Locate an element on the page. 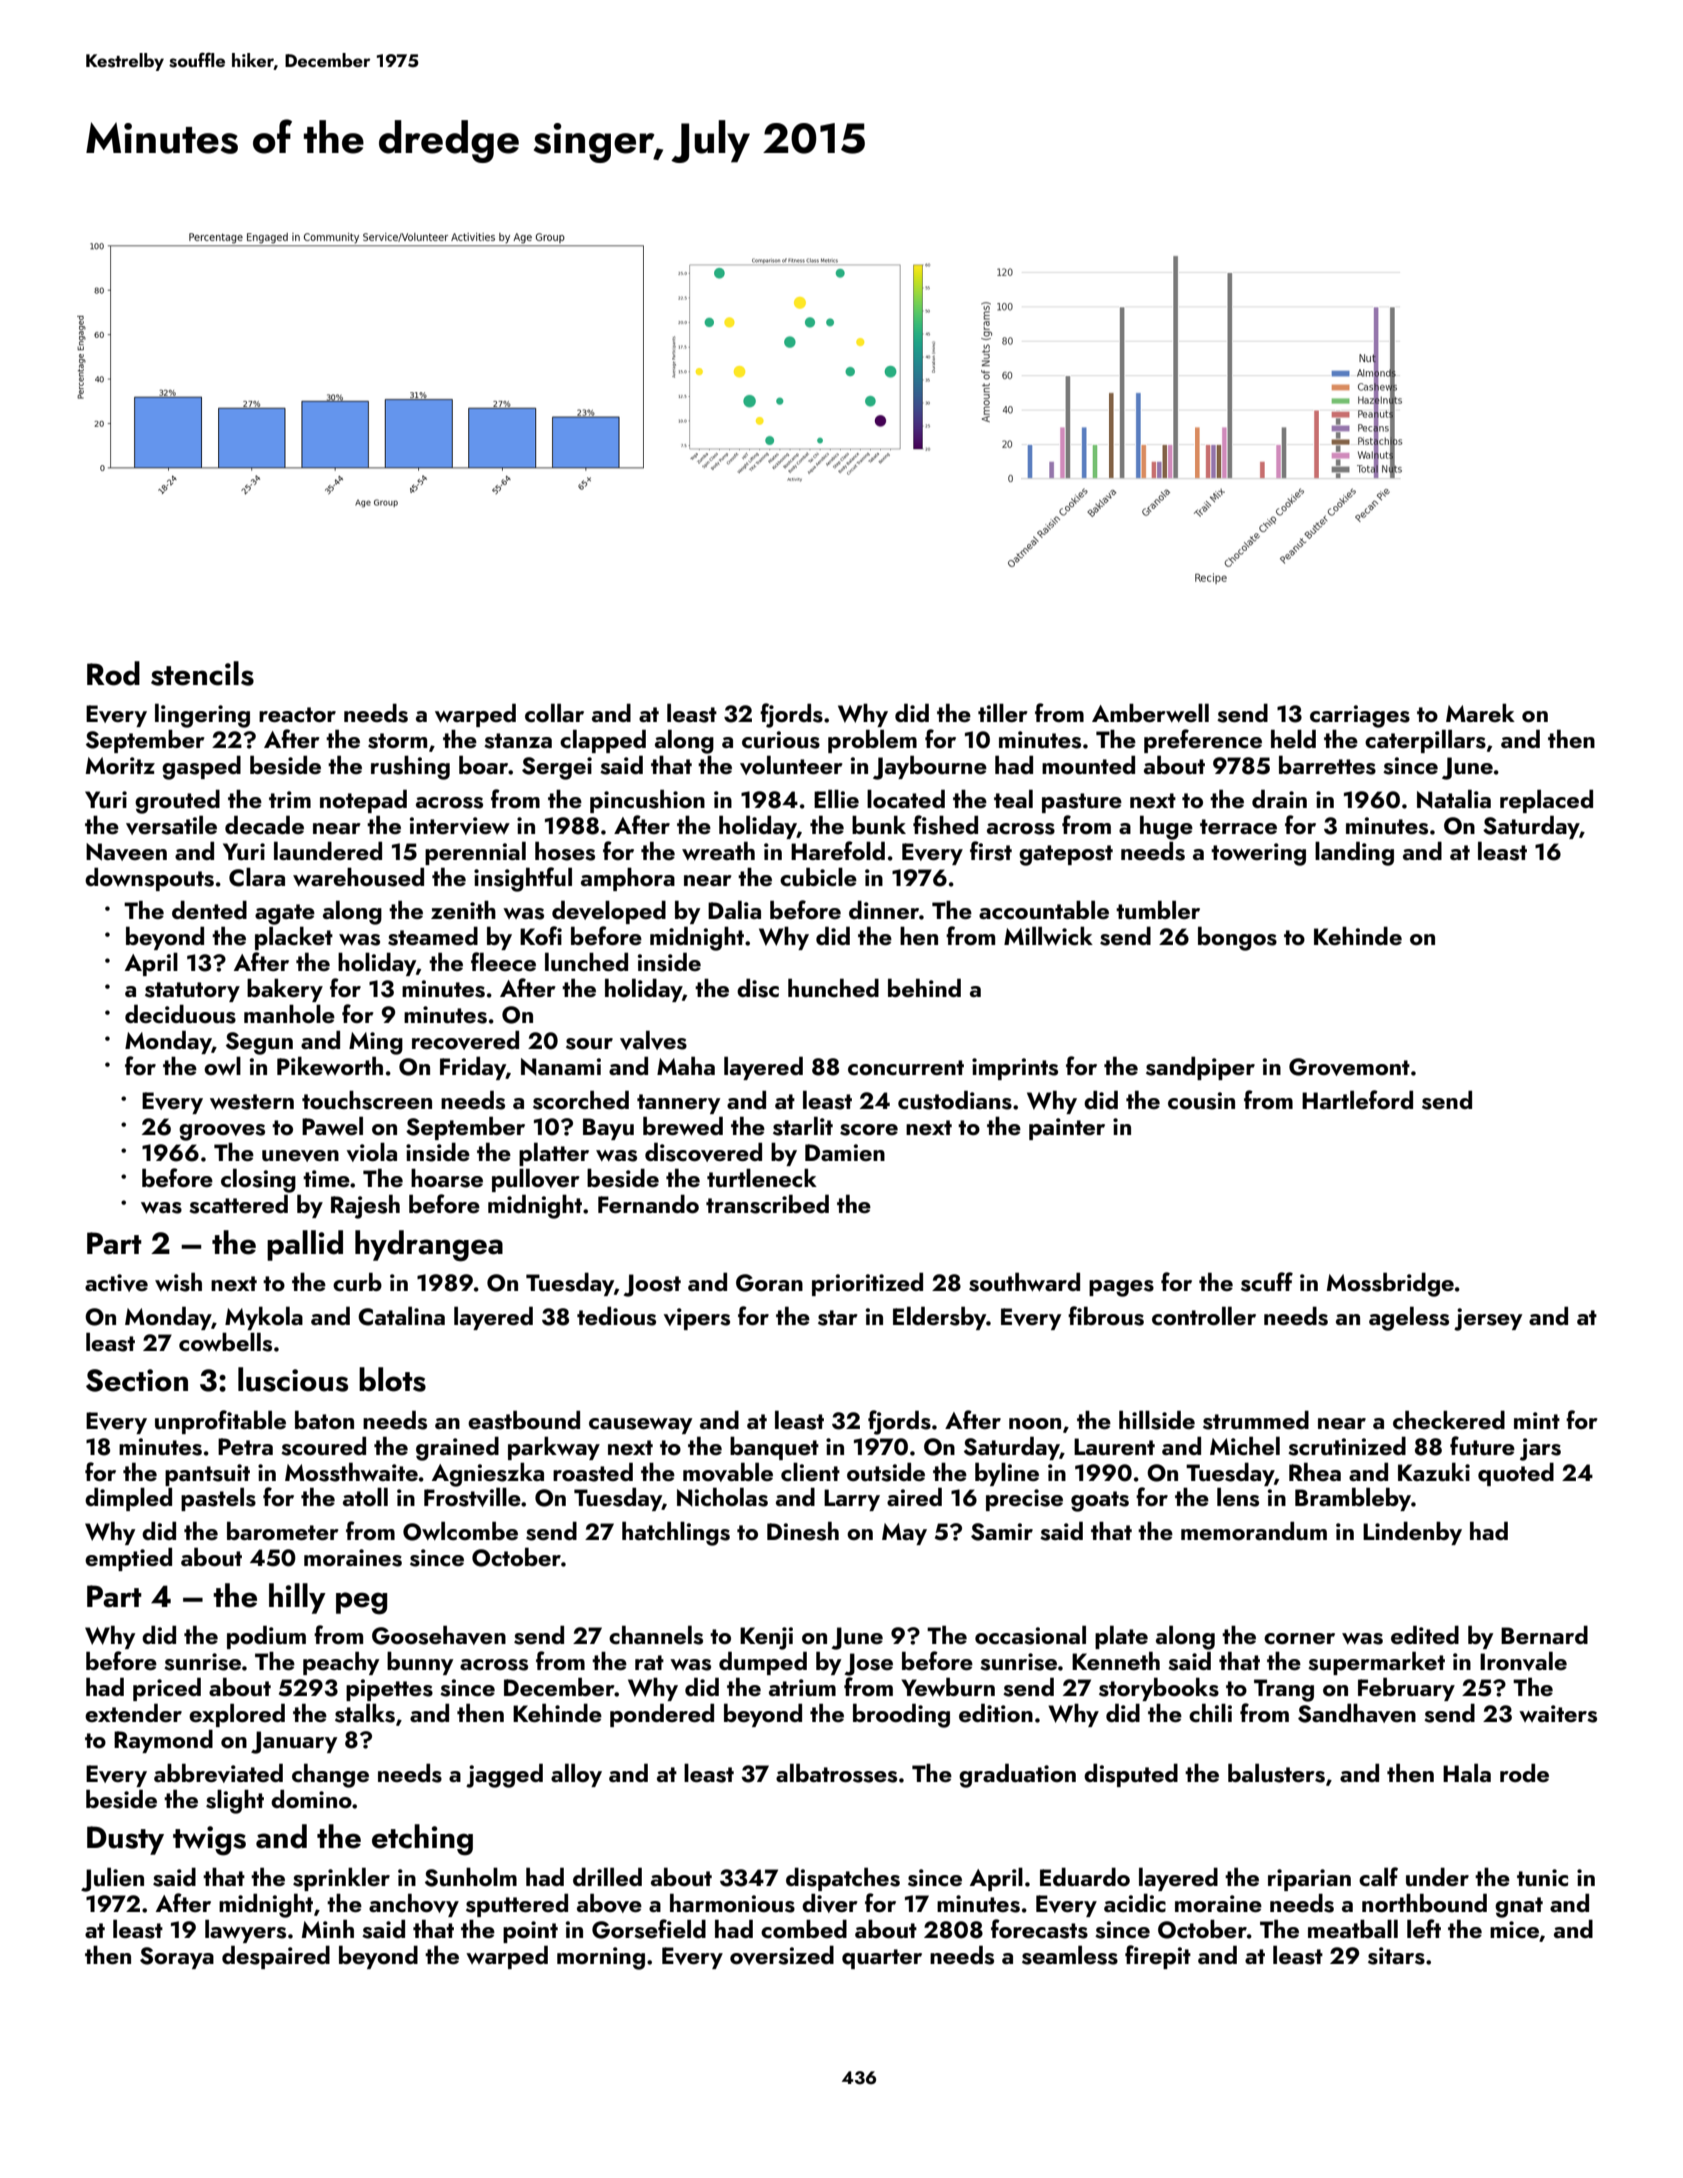  Catalina is located at coordinates (401, 1316).
